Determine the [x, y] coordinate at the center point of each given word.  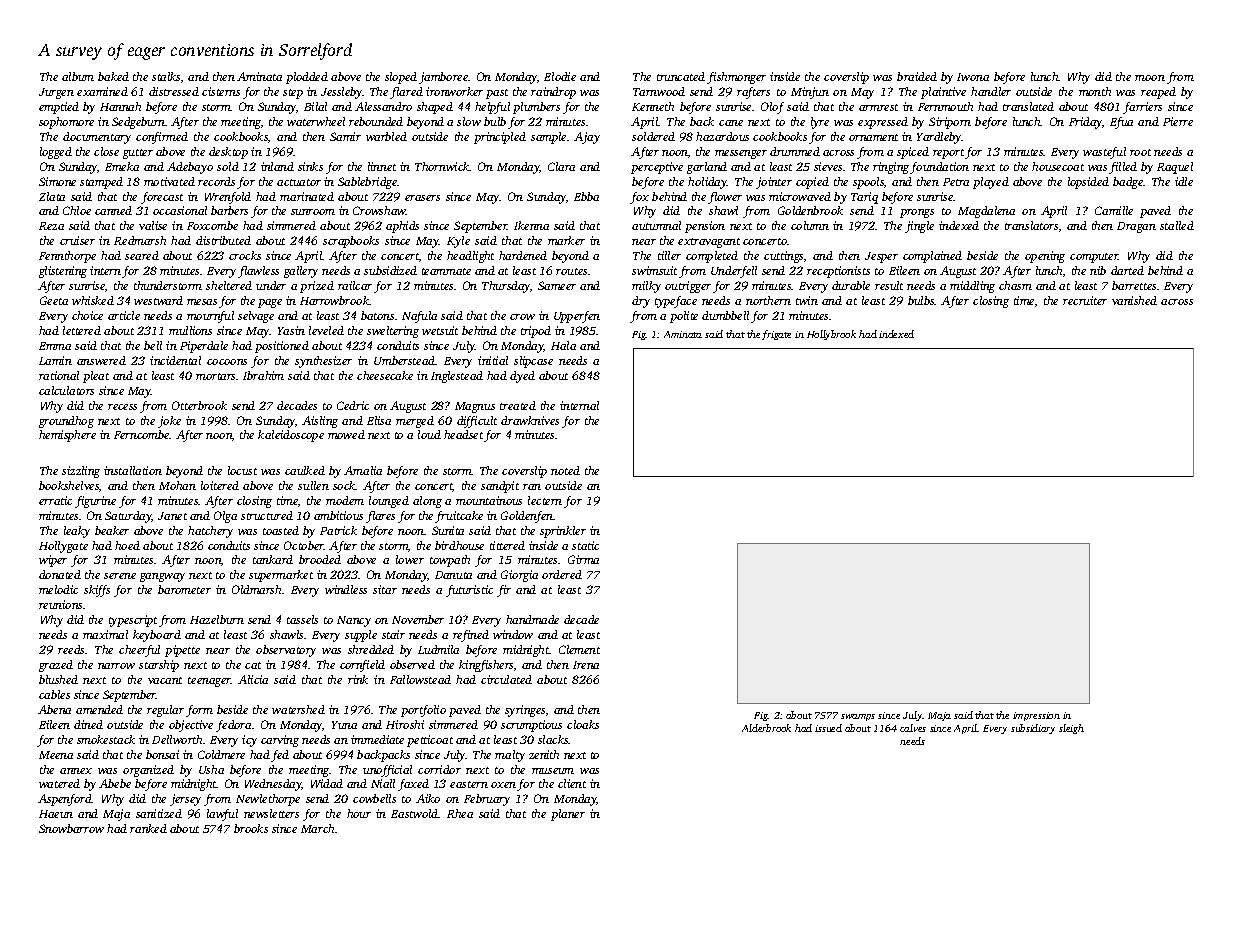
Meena [56, 755]
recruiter [1085, 300]
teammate [446, 271]
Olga [225, 517]
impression [1036, 716]
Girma [583, 559]
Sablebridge [367, 183]
